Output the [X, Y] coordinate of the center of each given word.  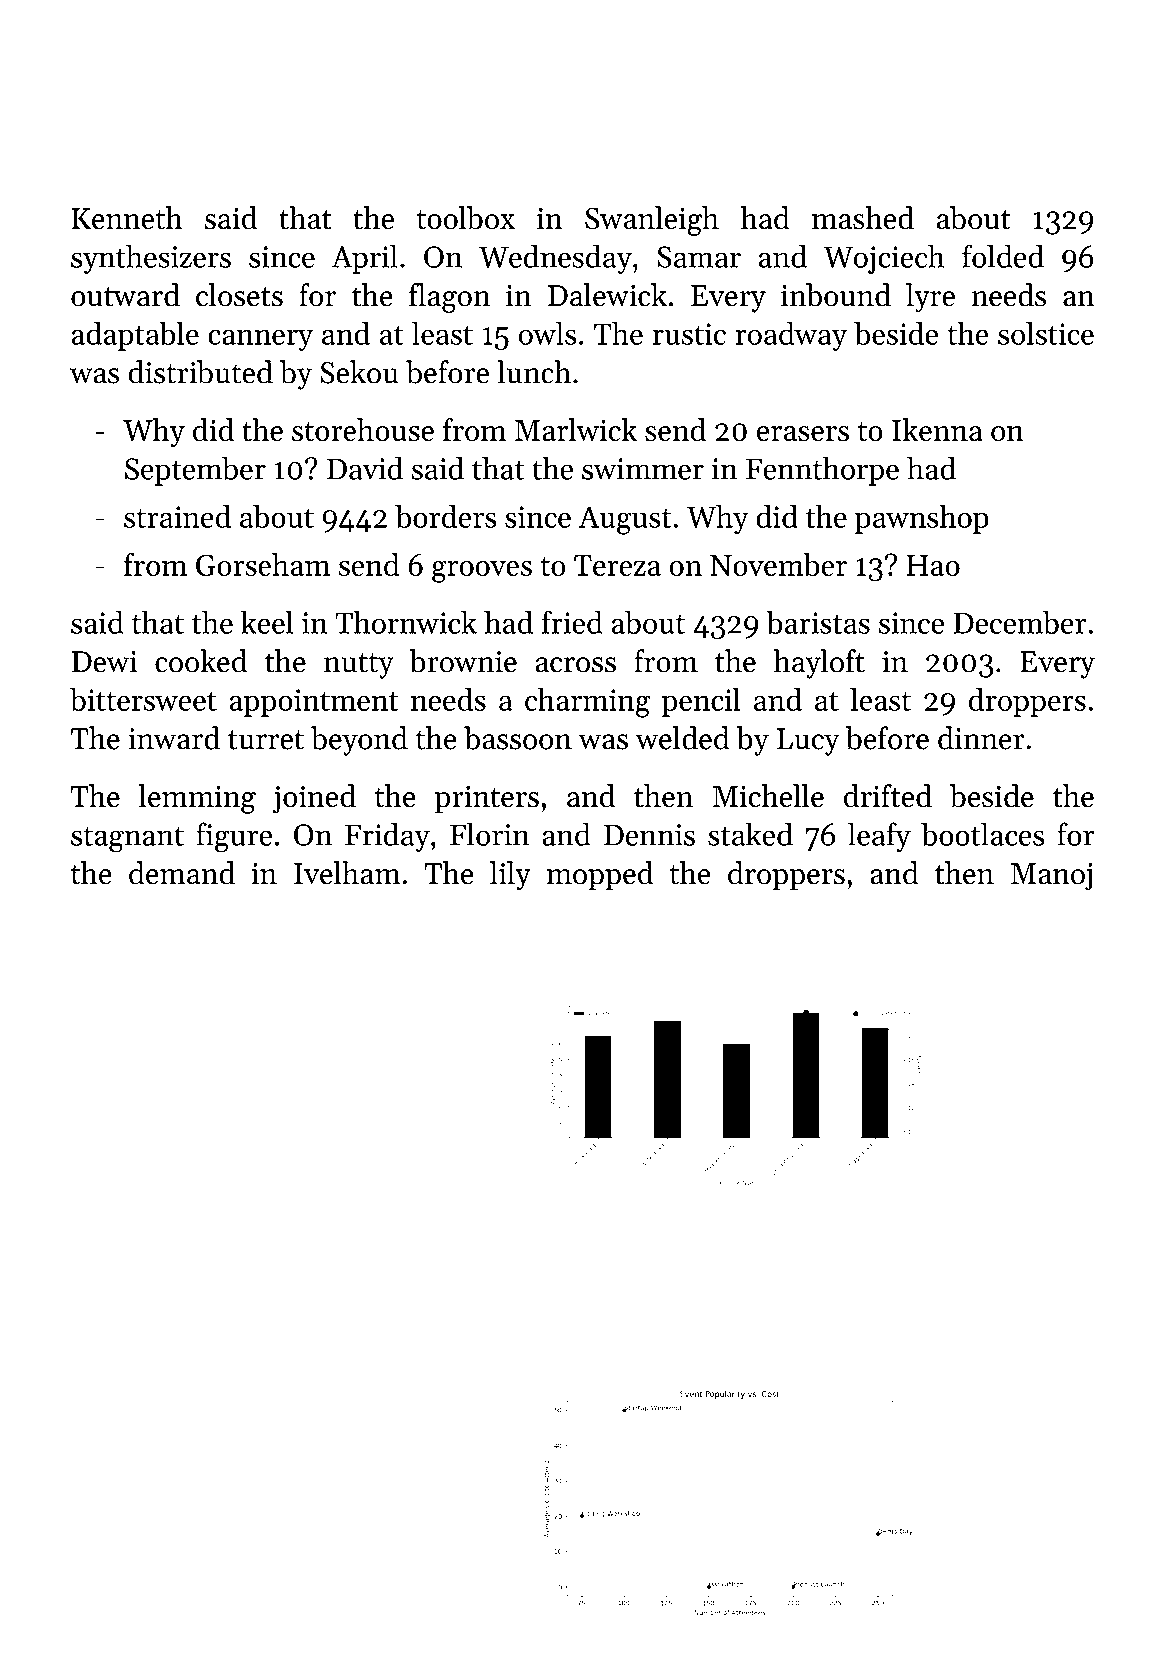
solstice [1046, 333]
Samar [699, 257]
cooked [201, 661]
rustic [689, 334]
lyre [930, 298]
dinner [981, 738]
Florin [490, 834]
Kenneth [127, 218]
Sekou [359, 372]
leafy [879, 837]
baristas [818, 622]
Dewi [104, 662]
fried [572, 622]
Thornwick [406, 622]
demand [182, 873]
